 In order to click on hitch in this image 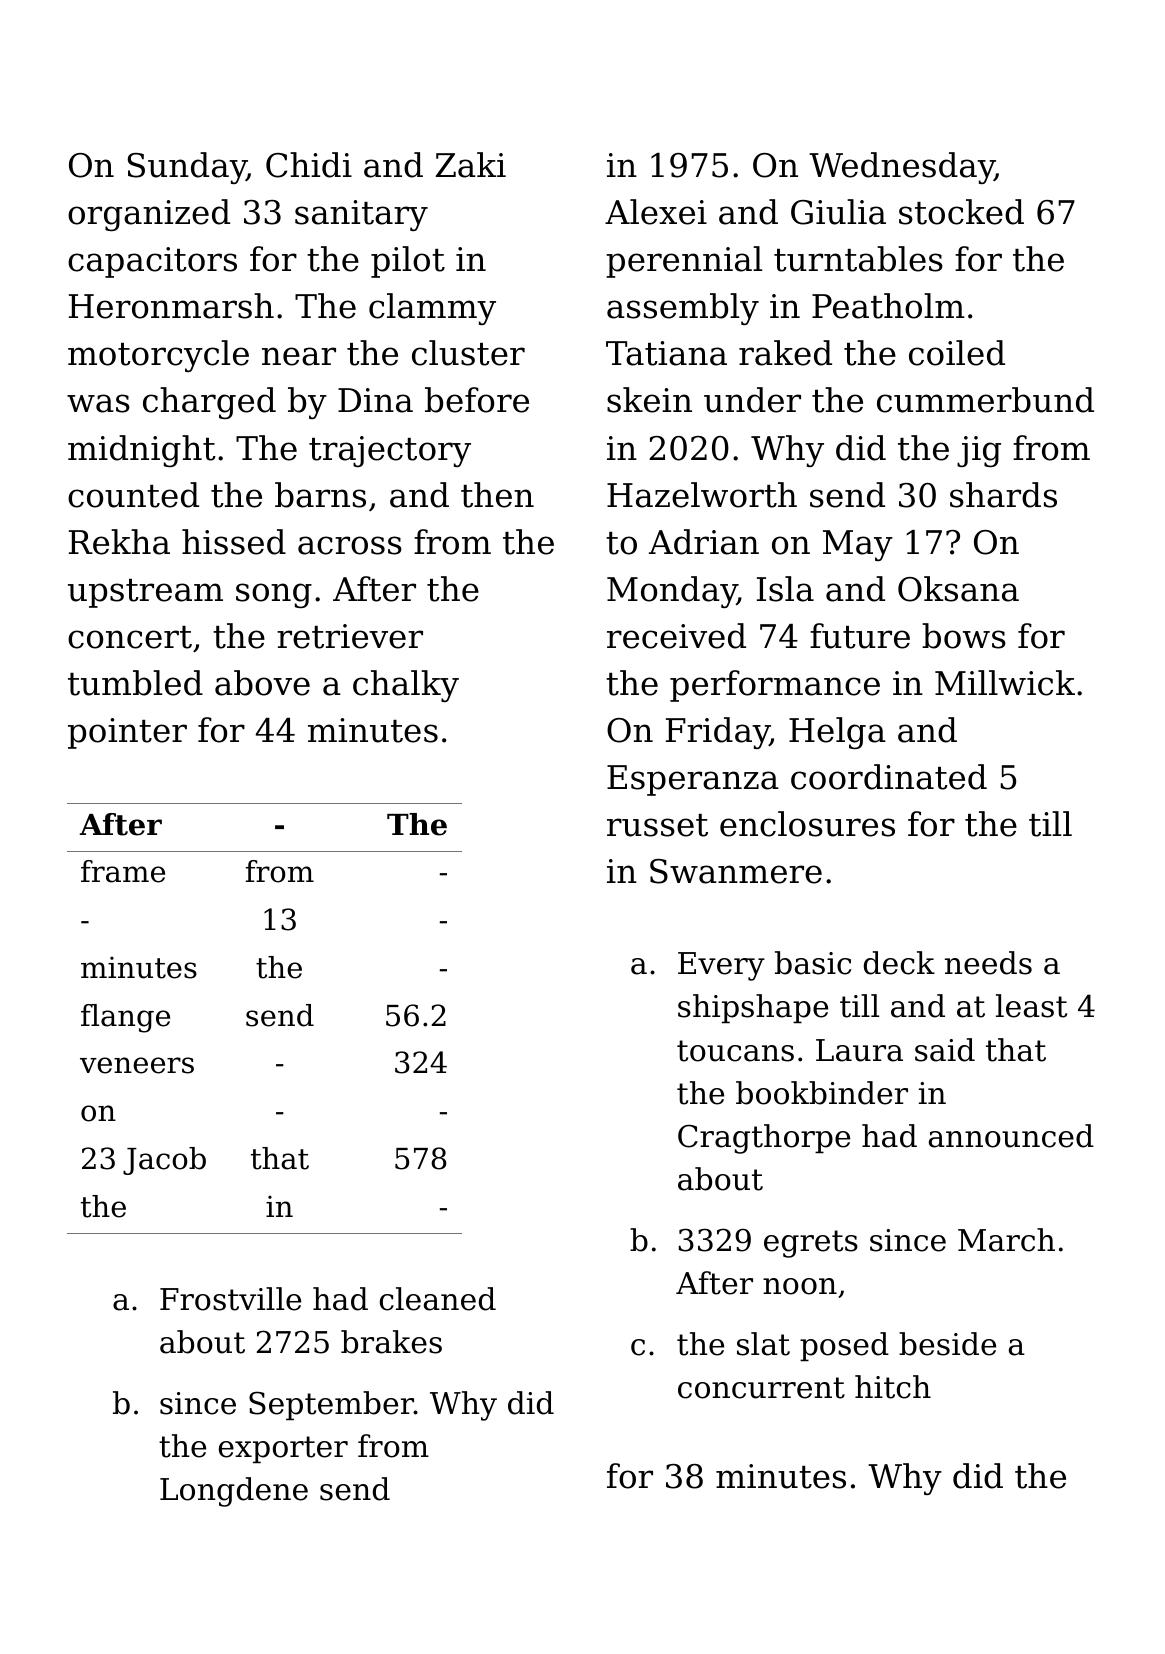, I will do `click(893, 1387)`.
